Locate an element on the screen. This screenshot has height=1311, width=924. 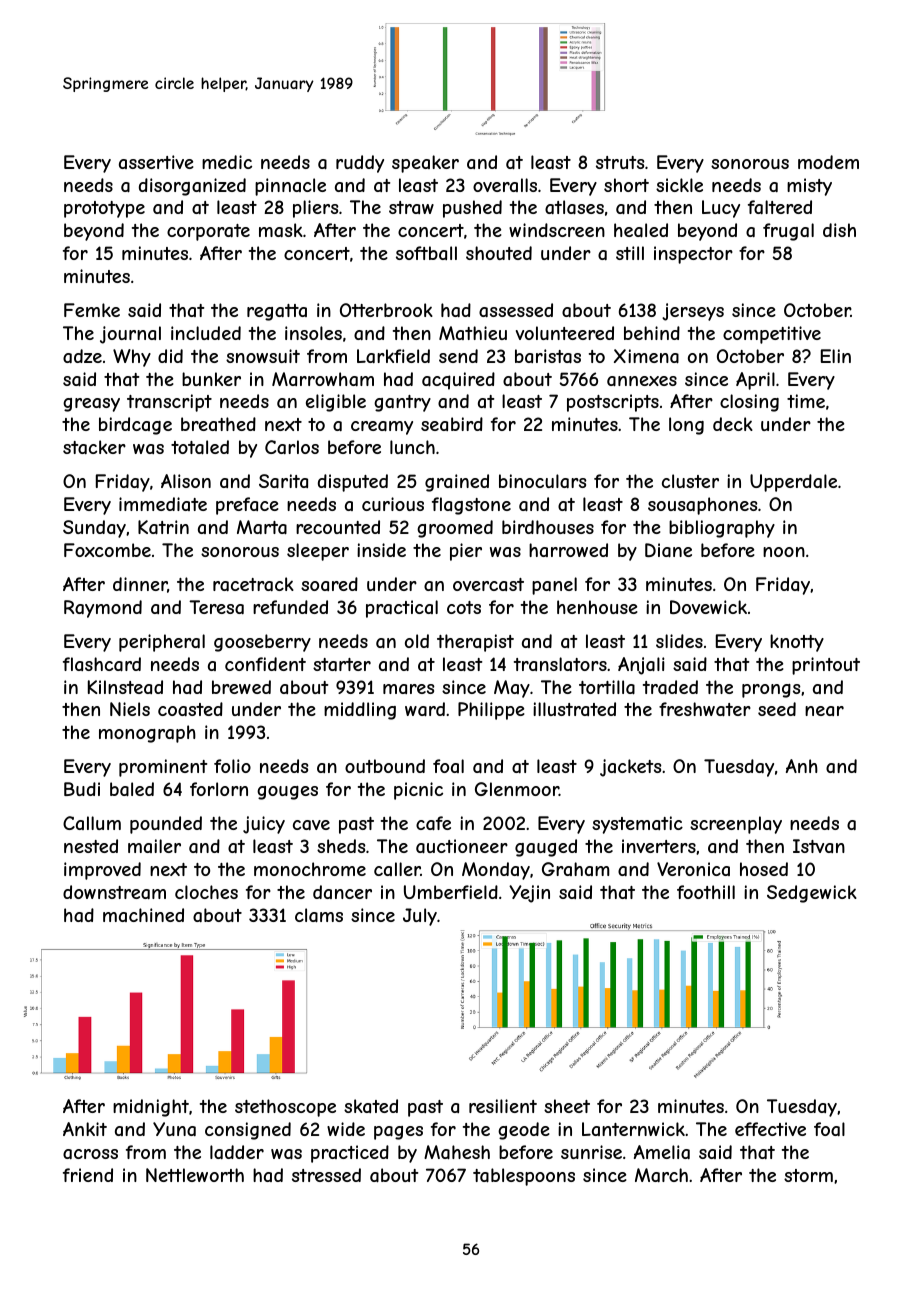
slides is located at coordinates (679, 641).
